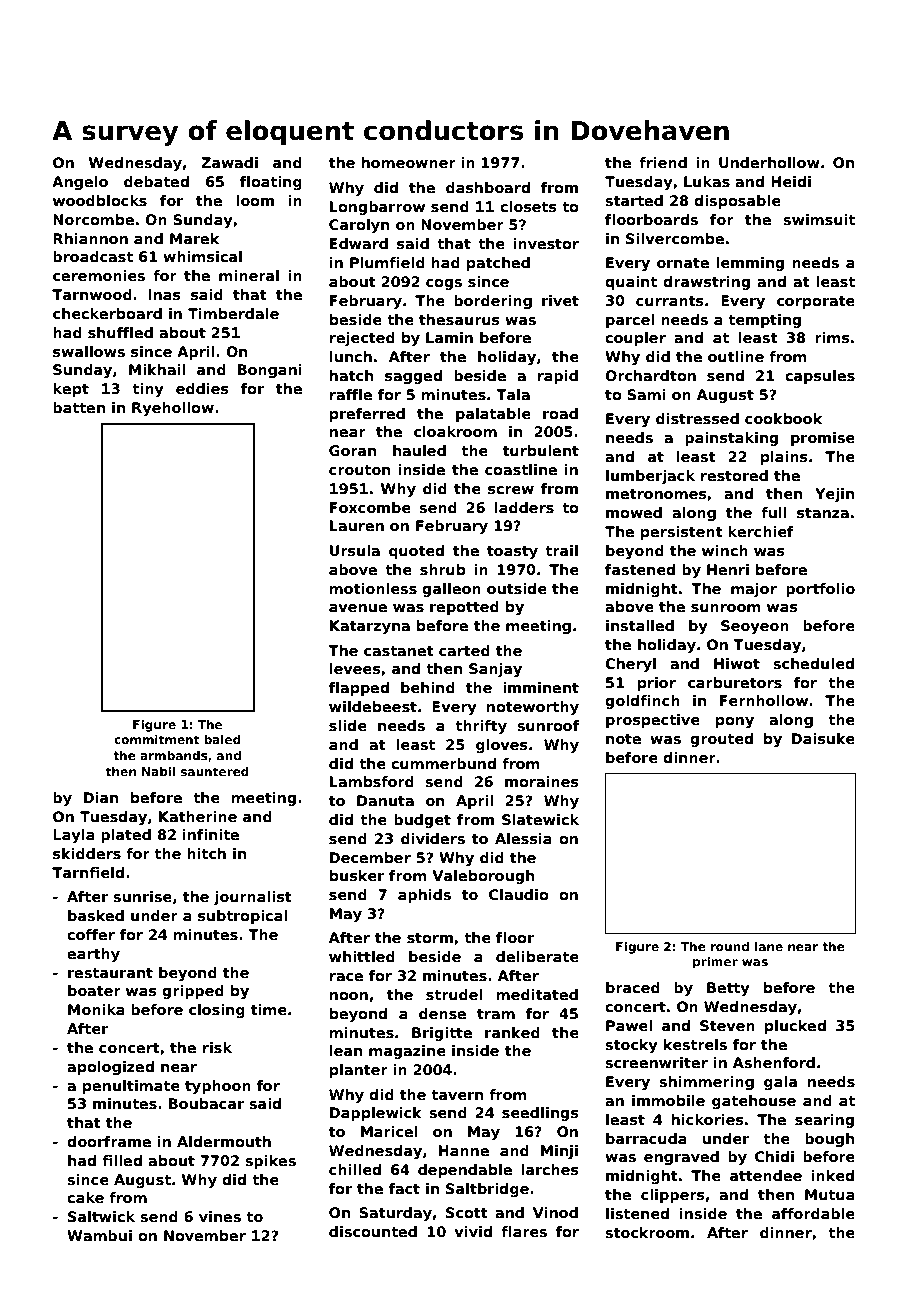 The image size is (908, 1316). Describe the element at coordinates (373, 706) in the image. I see `wildebeest` at that location.
